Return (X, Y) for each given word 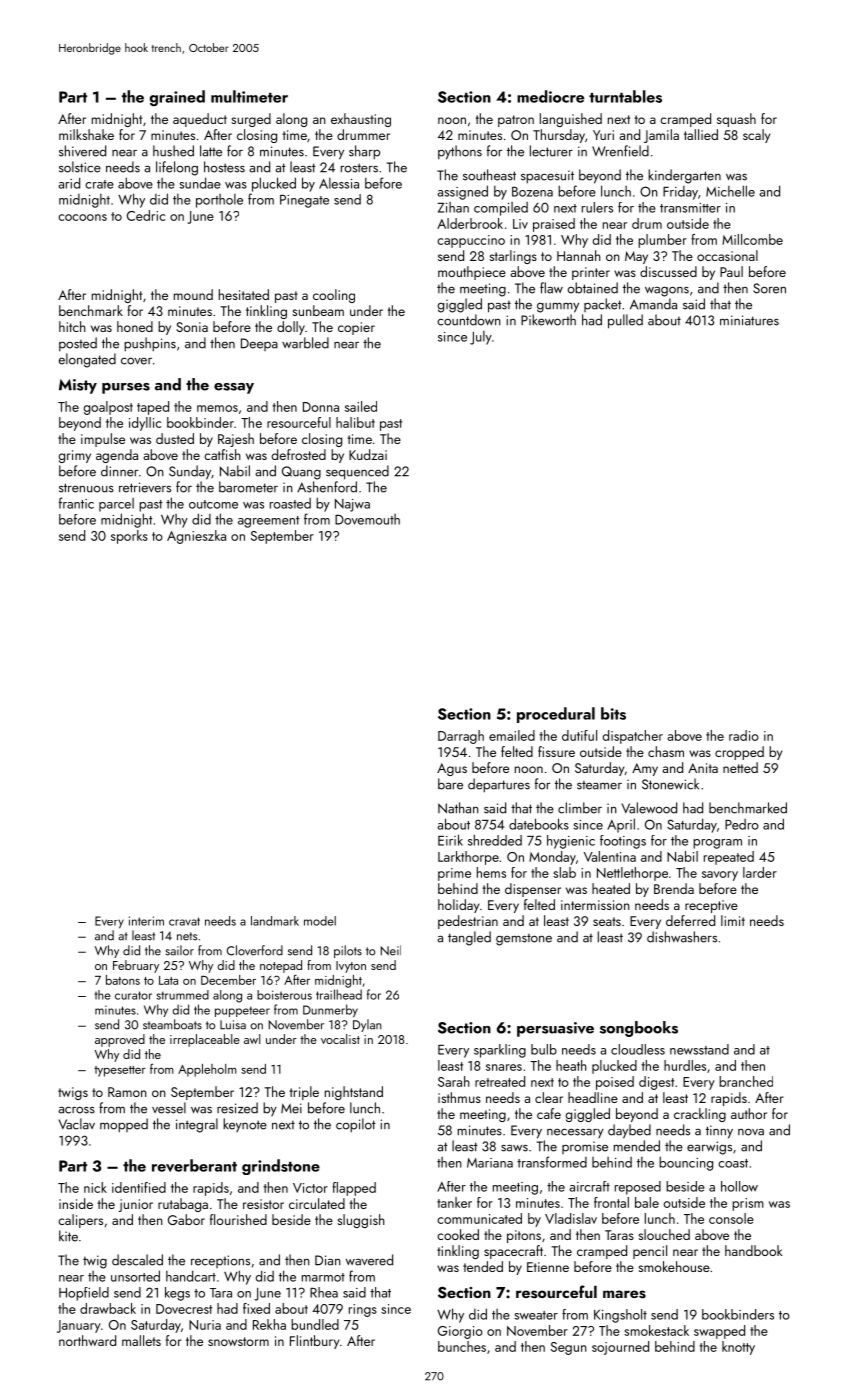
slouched (664, 1234)
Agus (452, 769)
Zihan (453, 207)
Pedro (742, 824)
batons (123, 980)
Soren (769, 288)
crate (99, 184)
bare (450, 784)
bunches (462, 1346)
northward (87, 1340)
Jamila (661, 136)
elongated (87, 360)
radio (744, 735)
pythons (460, 152)
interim (146, 921)
